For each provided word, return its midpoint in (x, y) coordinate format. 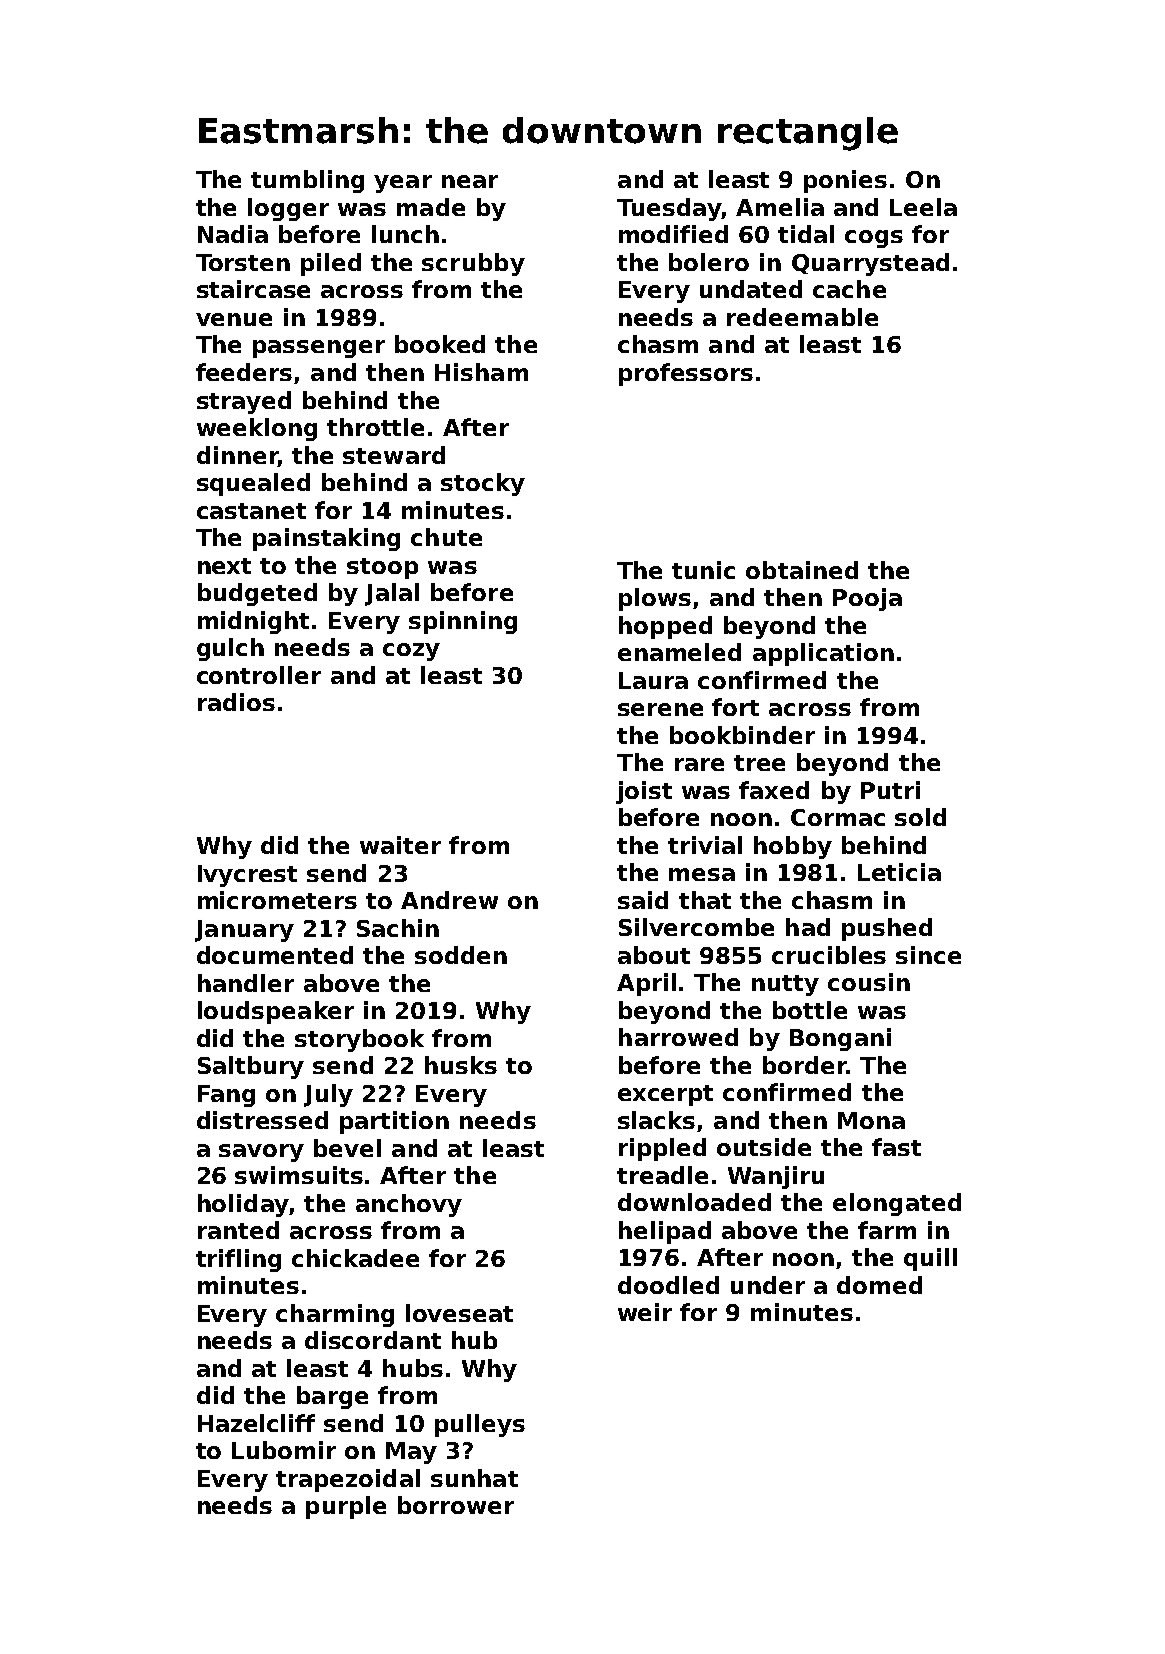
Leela (923, 207)
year (403, 184)
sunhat (474, 1478)
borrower (456, 1505)
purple (346, 1507)
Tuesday (669, 209)
